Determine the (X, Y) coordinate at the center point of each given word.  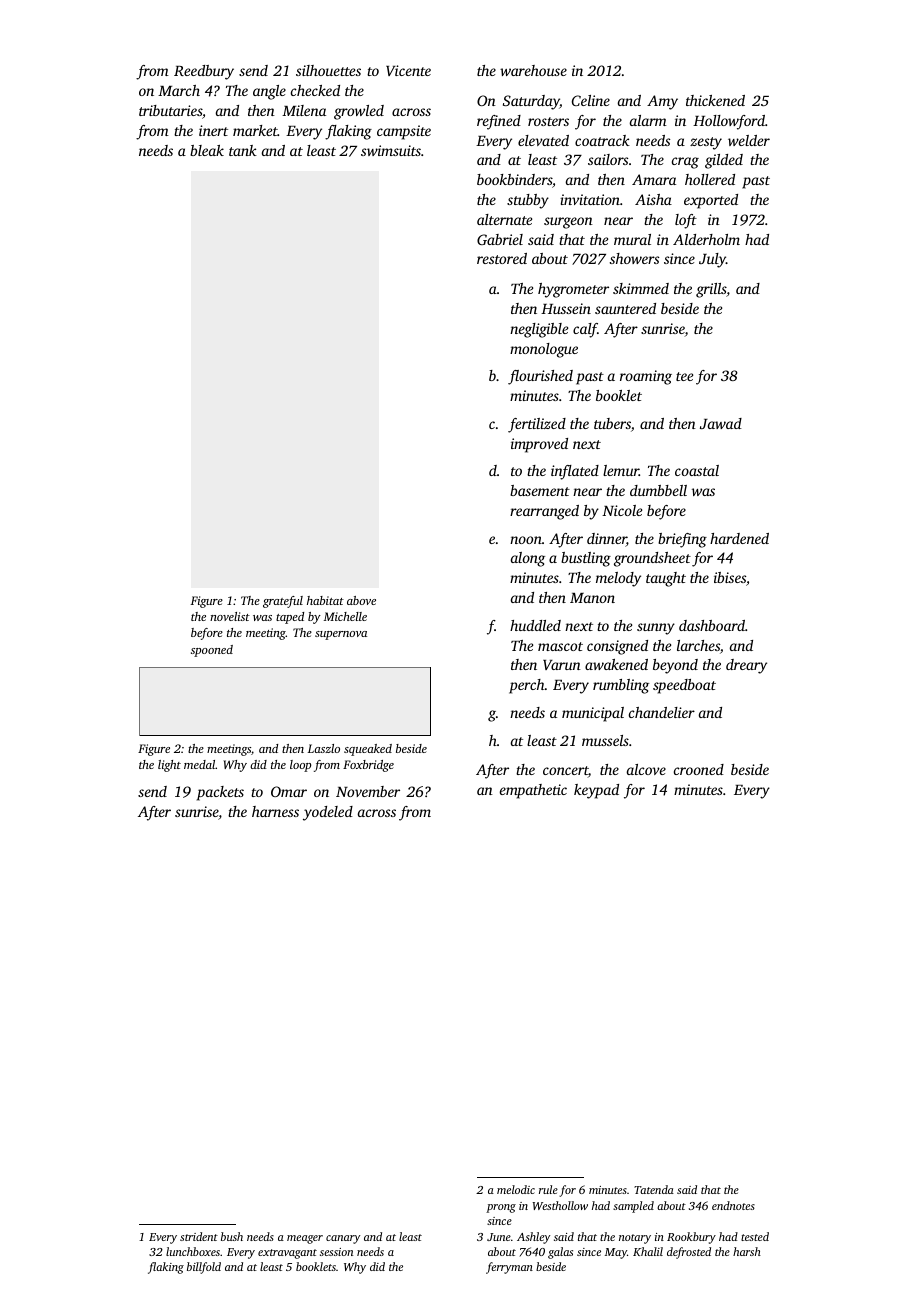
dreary (746, 666)
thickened (715, 100)
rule (548, 1189)
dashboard (712, 625)
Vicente (408, 70)
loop (300, 766)
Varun (562, 665)
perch (527, 686)
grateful (283, 602)
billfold (204, 1268)
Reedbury (204, 72)
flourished (540, 377)
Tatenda (654, 1189)
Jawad (721, 423)
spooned (212, 651)
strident (199, 1236)
